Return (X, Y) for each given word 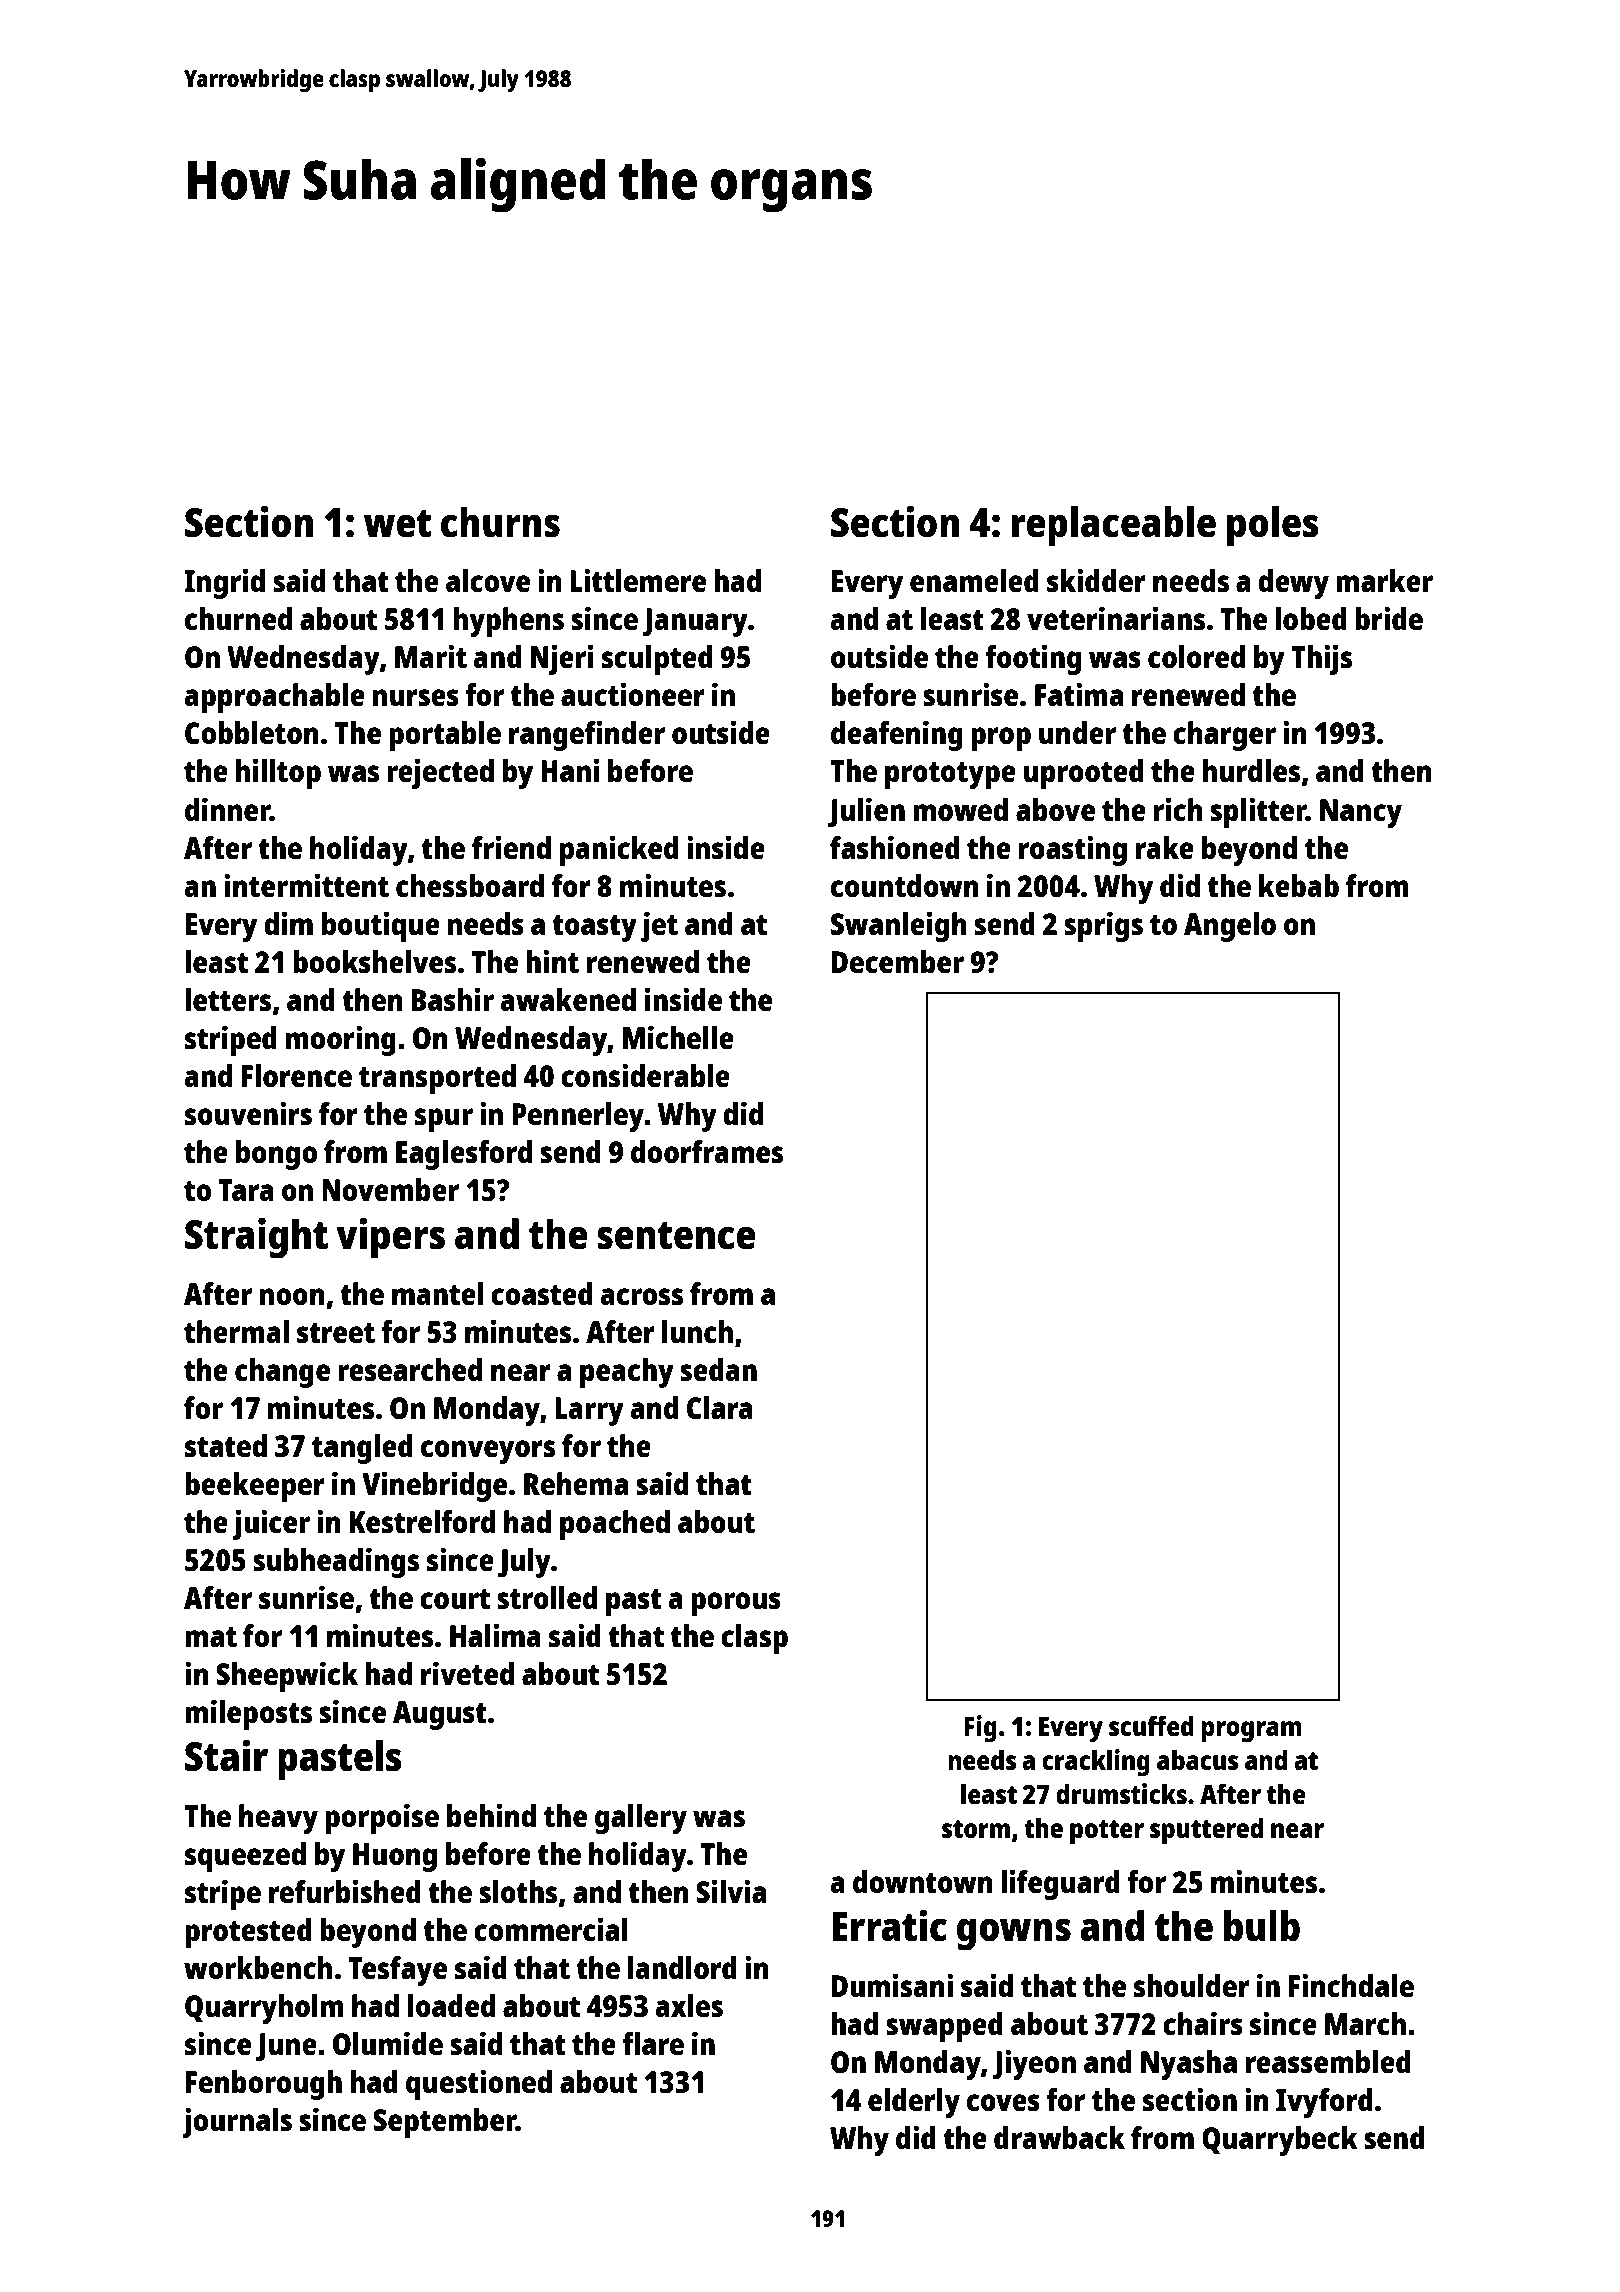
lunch (697, 1331)
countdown (905, 885)
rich (1178, 809)
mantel (437, 1293)
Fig (980, 1729)
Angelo (1230, 927)
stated (226, 1446)
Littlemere (638, 580)
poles (1273, 526)
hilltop (278, 773)
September (444, 2123)
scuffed (1151, 1725)
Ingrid (224, 583)
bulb (1262, 1926)
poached (615, 1525)
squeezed (245, 1857)
